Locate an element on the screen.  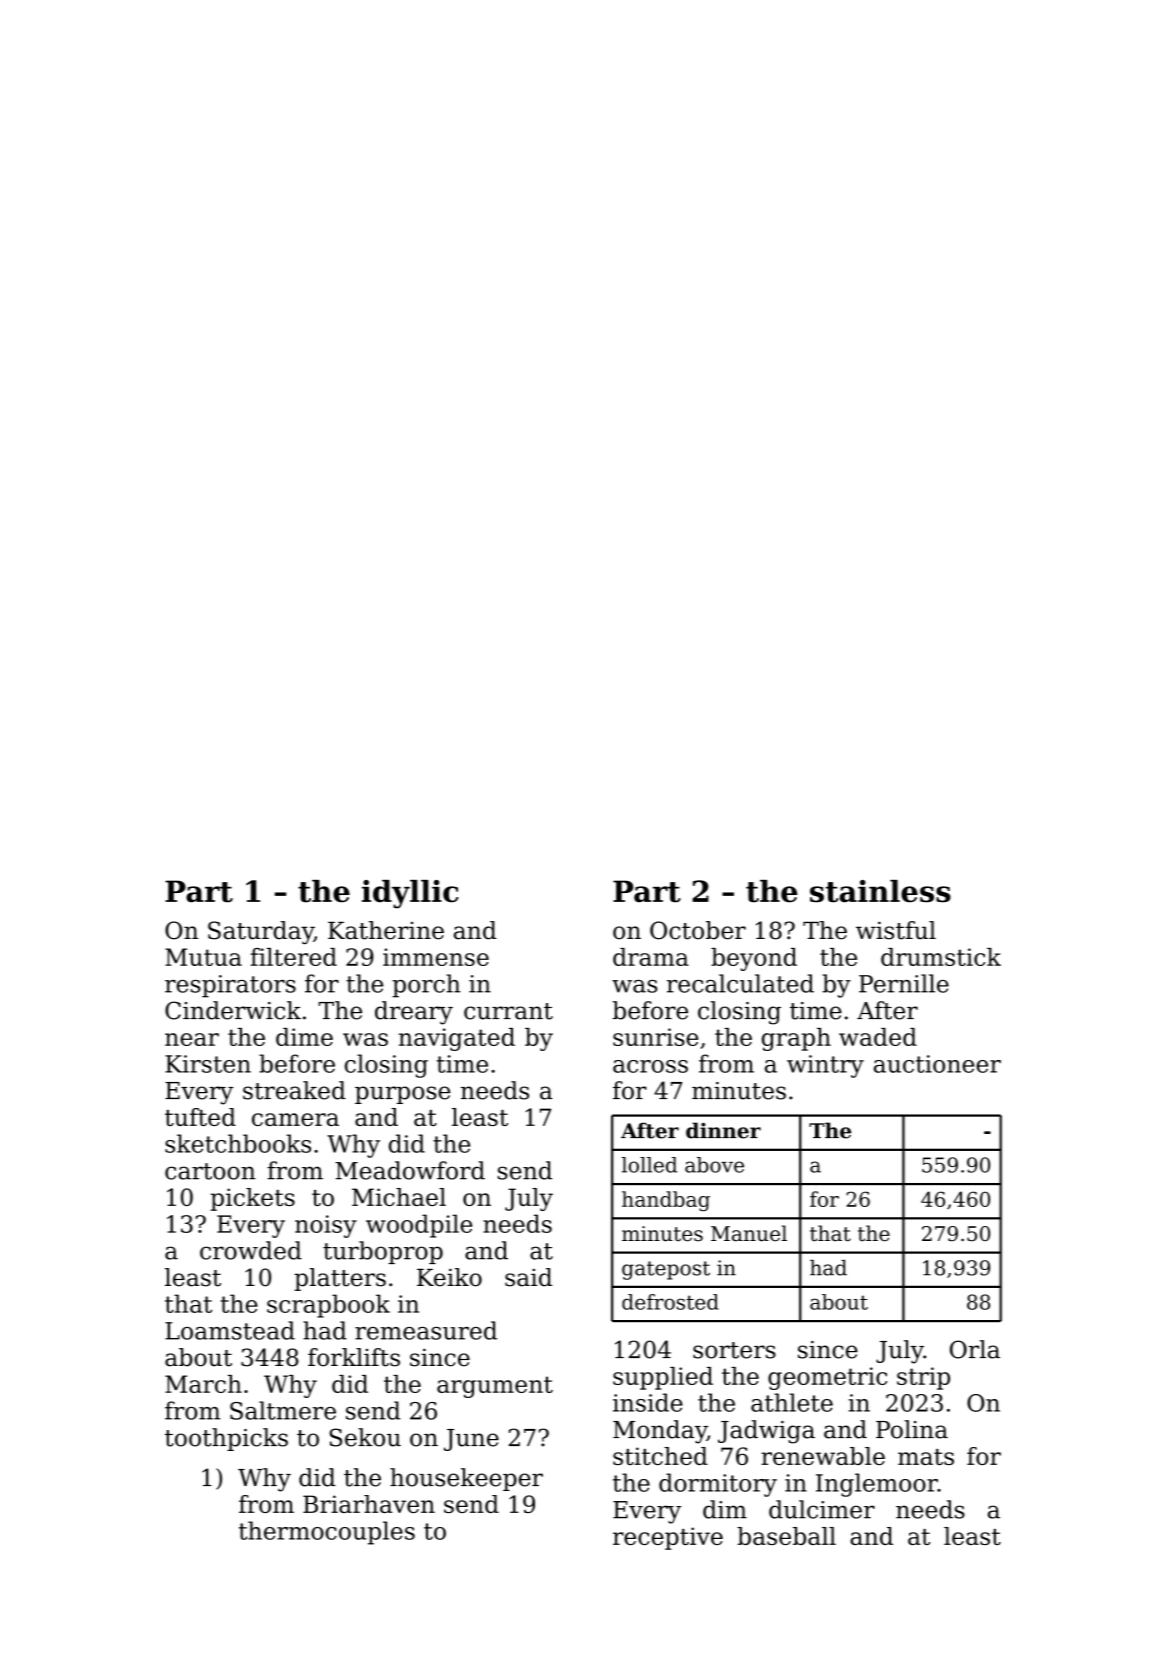
thermocouples is located at coordinates (327, 1533).
